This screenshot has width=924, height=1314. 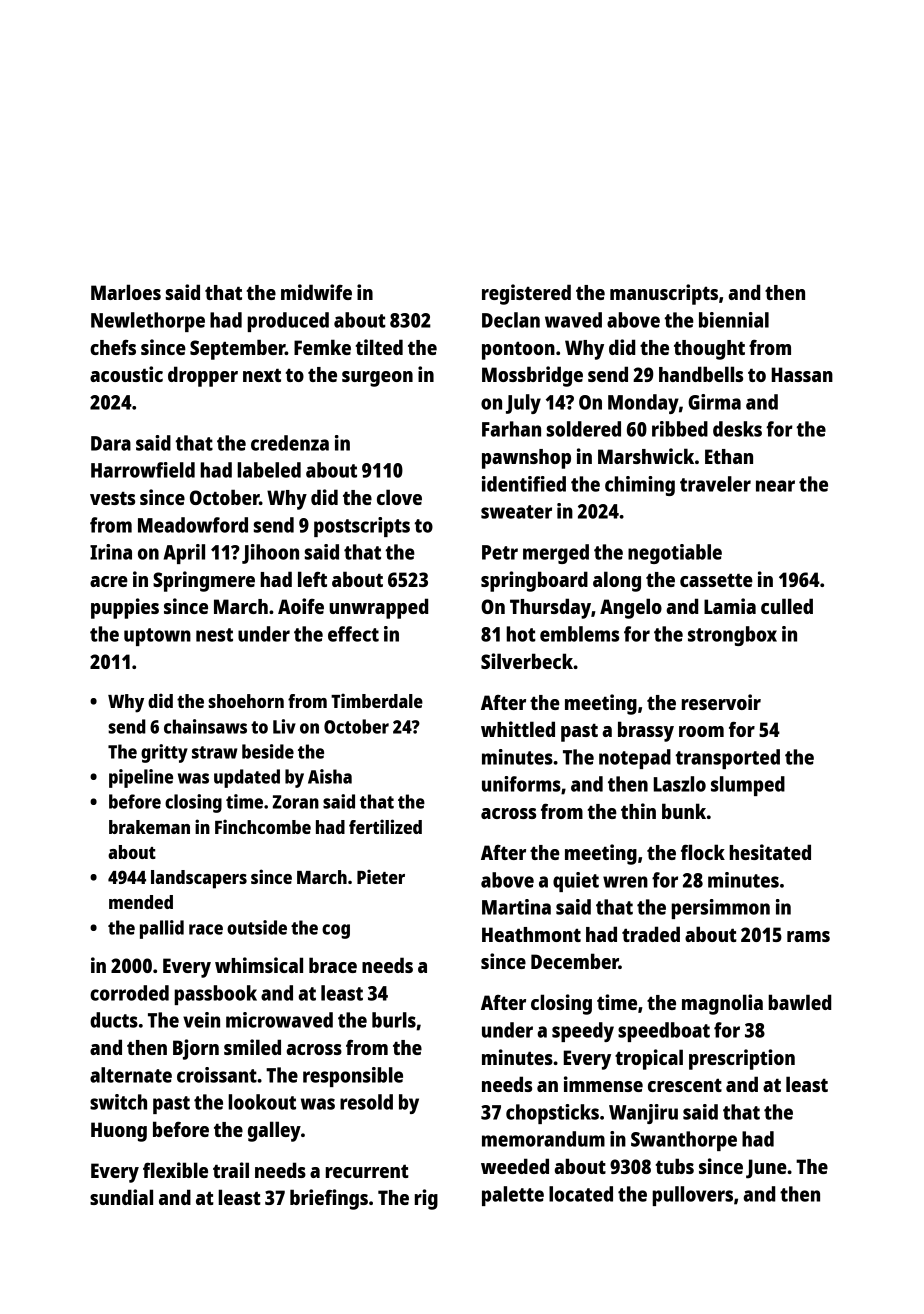 What do you see at coordinates (526, 294) in the screenshot?
I see `registered` at bounding box center [526, 294].
